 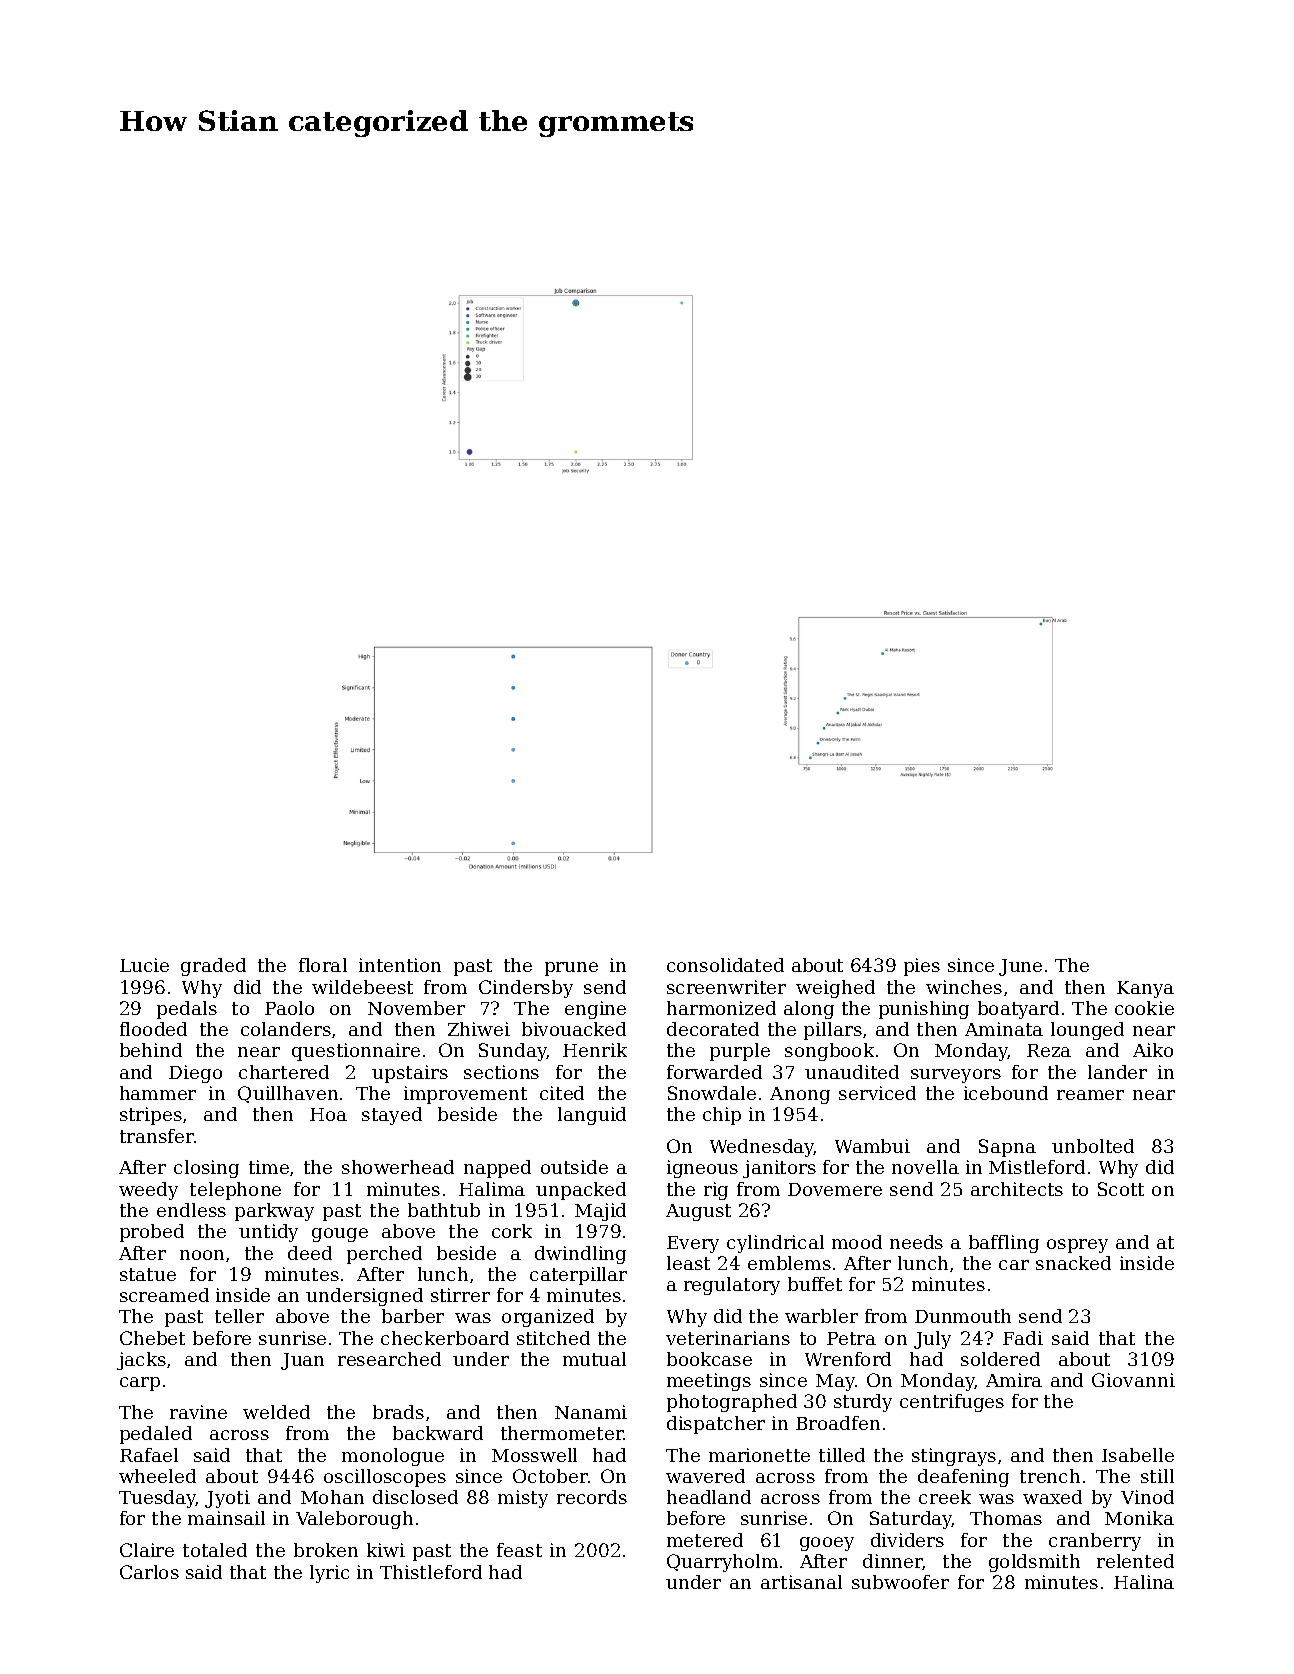 What do you see at coordinates (187, 1010) in the screenshot?
I see `pedals` at bounding box center [187, 1010].
